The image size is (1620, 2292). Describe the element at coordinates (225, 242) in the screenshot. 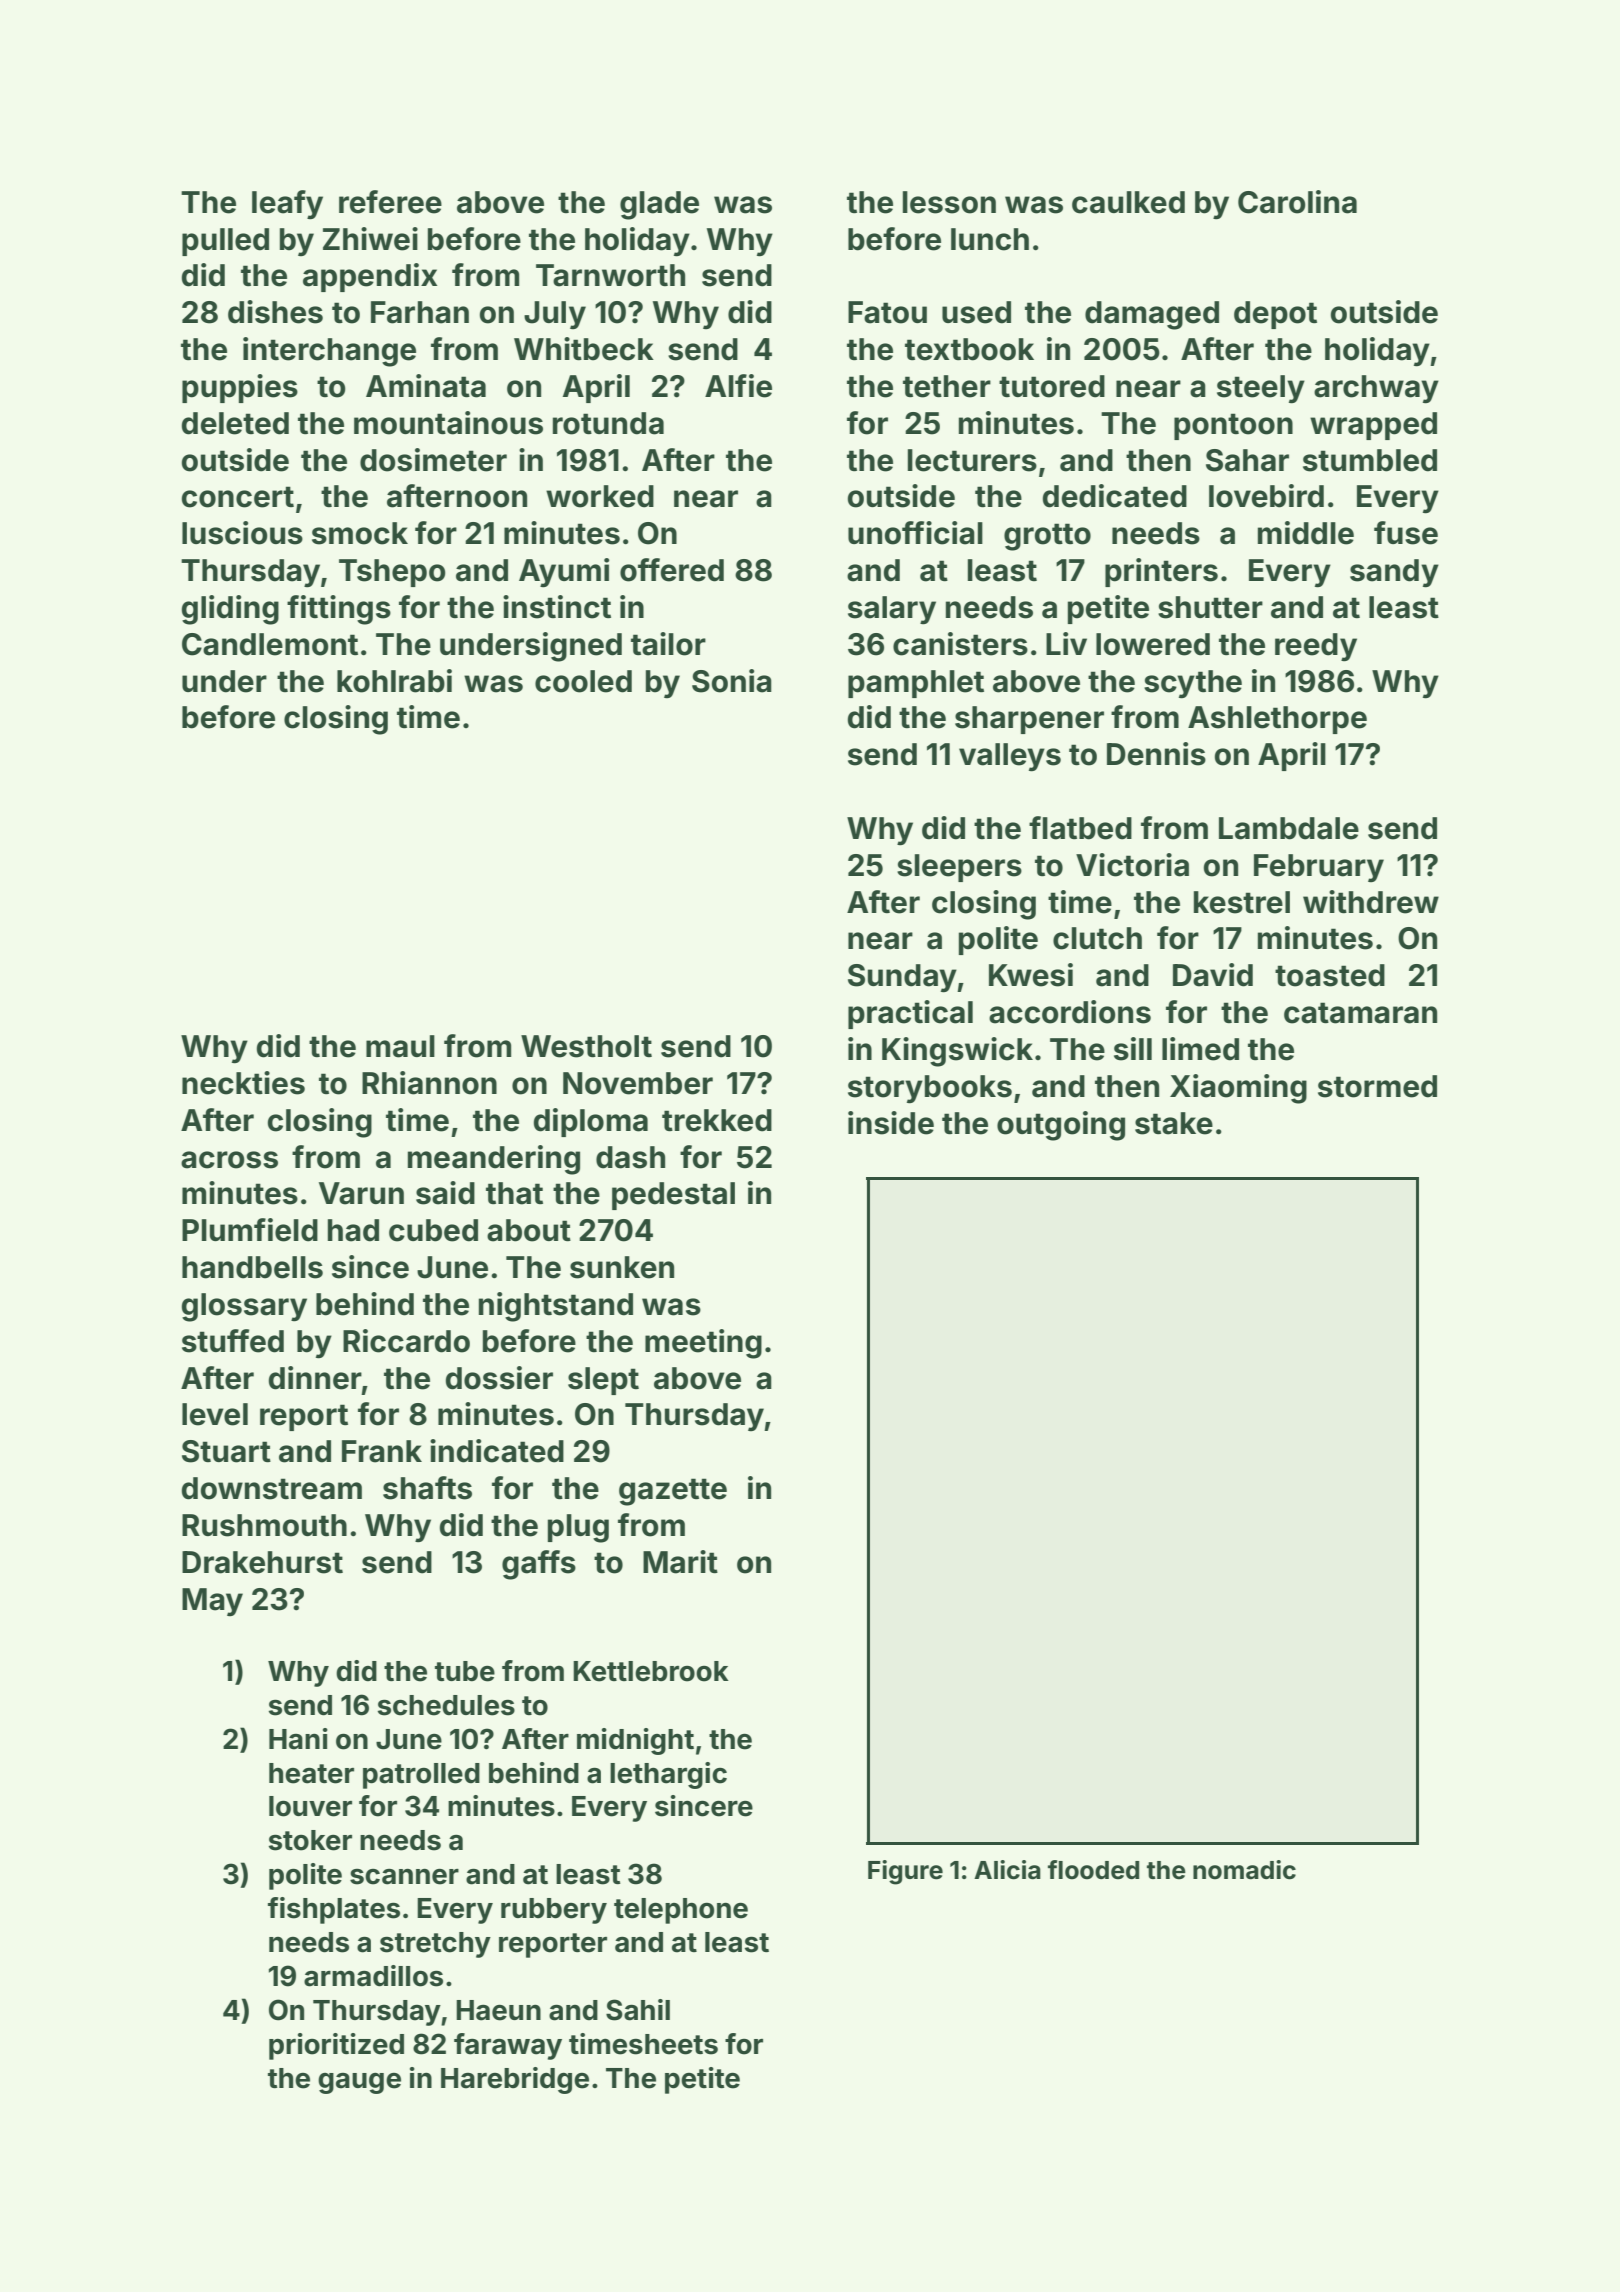

I see `pulled` at that location.
